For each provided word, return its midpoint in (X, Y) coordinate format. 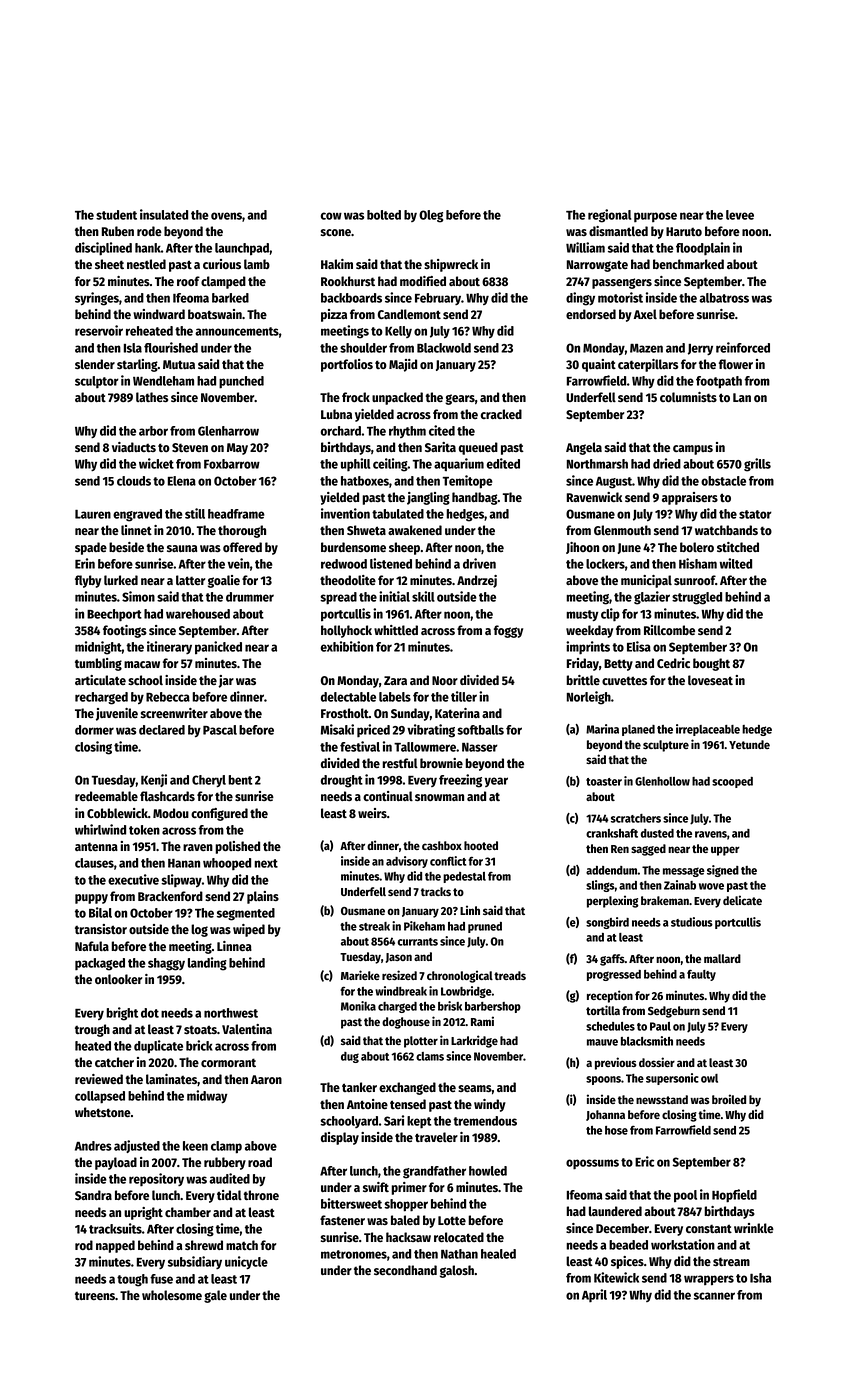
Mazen (646, 348)
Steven (190, 447)
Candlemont (409, 314)
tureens (95, 1296)
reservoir (99, 330)
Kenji (154, 780)
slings (600, 886)
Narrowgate (597, 266)
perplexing (613, 901)
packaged (100, 964)
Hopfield (734, 1196)
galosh (457, 1271)
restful (400, 763)
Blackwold (444, 348)
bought (711, 664)
